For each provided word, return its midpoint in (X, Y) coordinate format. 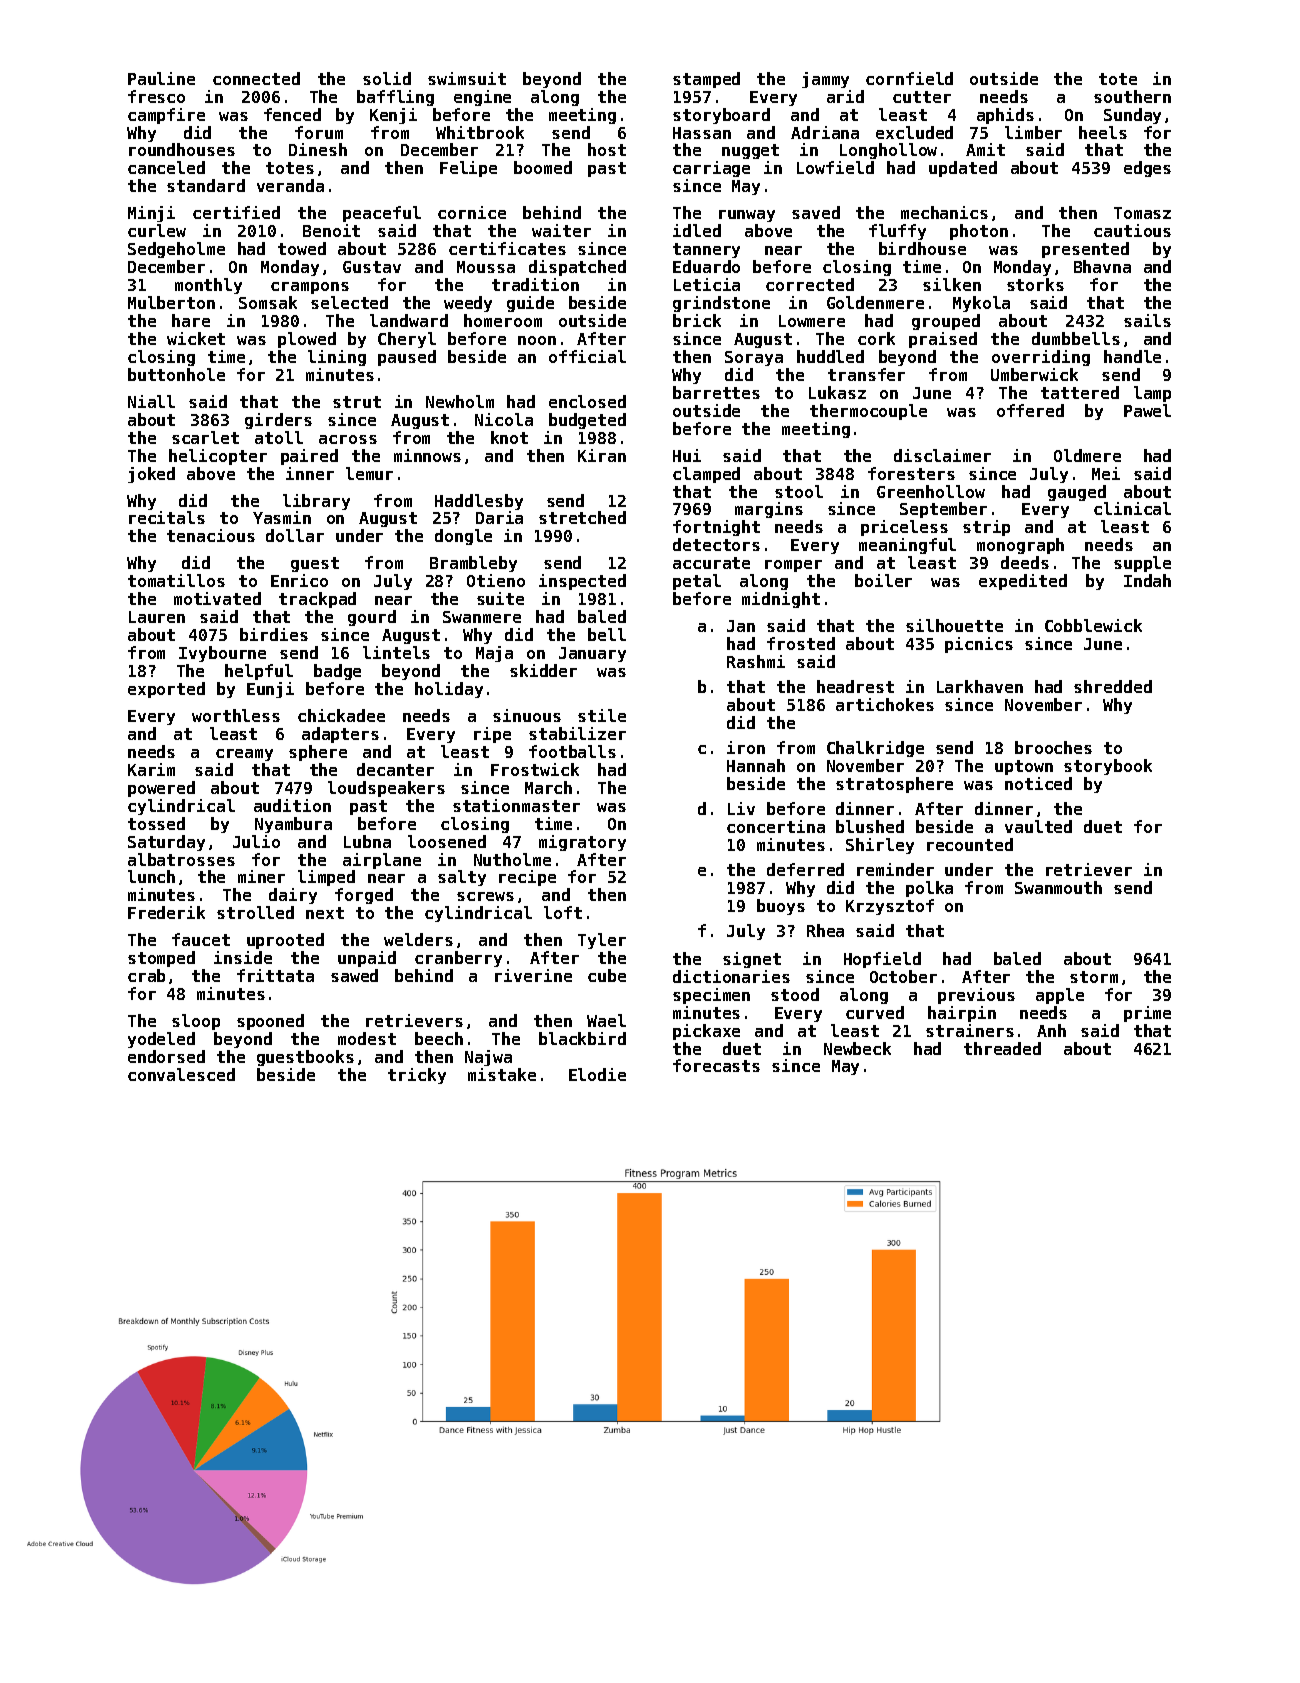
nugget (750, 151)
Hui (687, 455)
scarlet (205, 437)
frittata (275, 975)
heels (1103, 132)
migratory (582, 843)
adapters (340, 735)
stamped (706, 80)
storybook (1108, 767)
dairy (293, 896)
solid (387, 78)
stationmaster (516, 805)
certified (236, 212)
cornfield (909, 78)
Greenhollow (931, 491)
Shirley (880, 846)
